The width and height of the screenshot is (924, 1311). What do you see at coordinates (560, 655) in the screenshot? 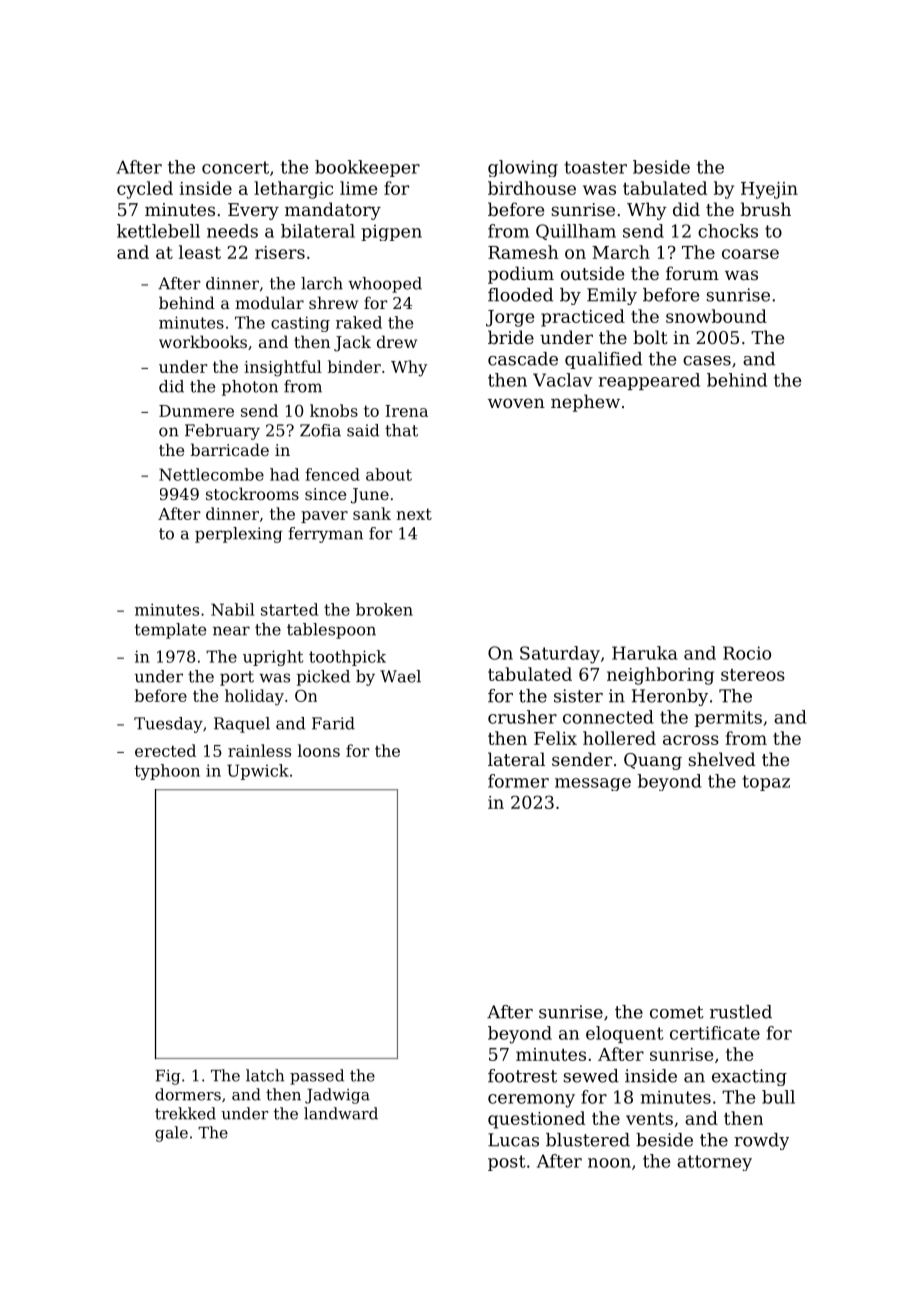
I see `Saturday` at bounding box center [560, 655].
